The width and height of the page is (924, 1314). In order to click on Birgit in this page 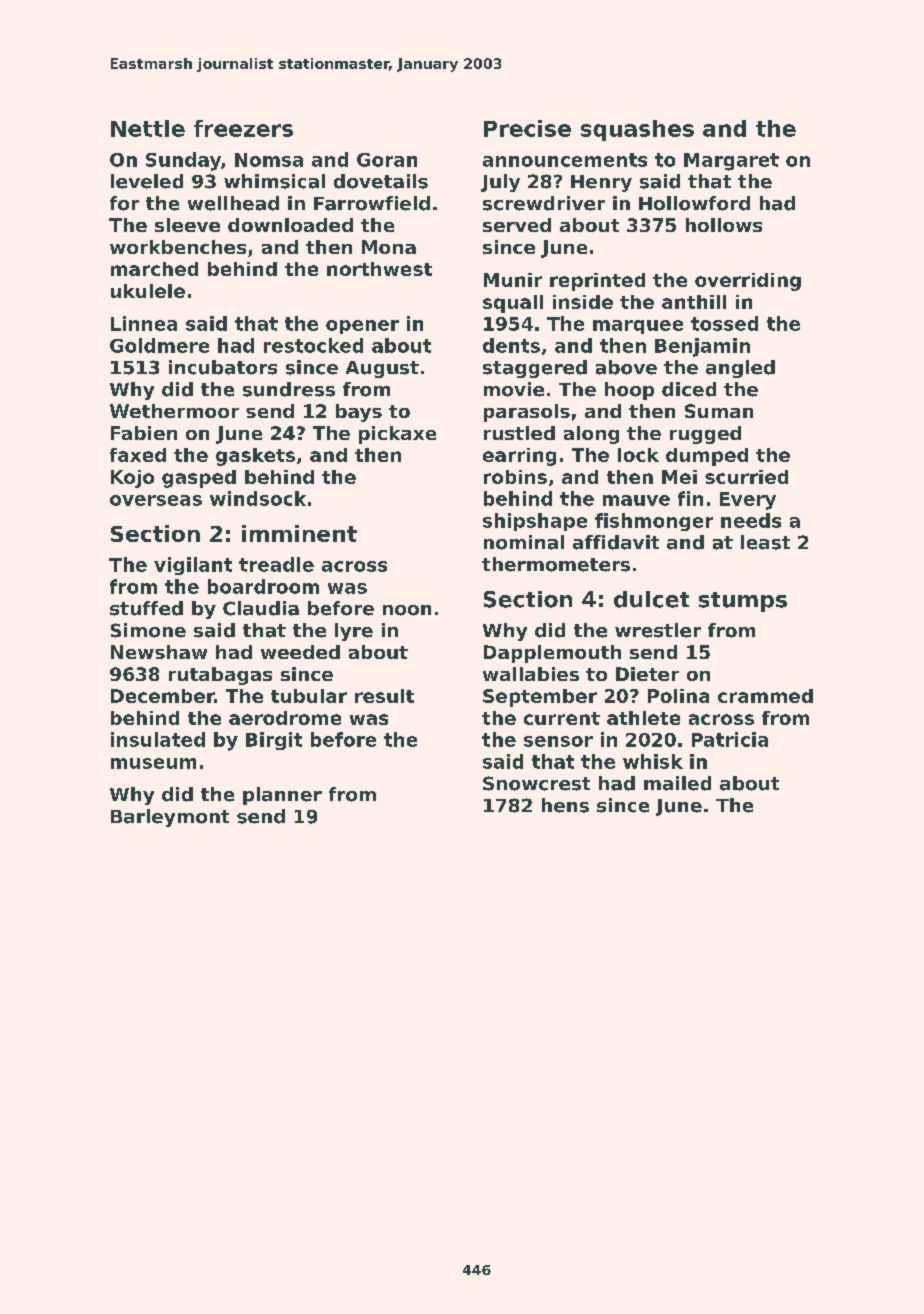, I will do `click(274, 741)`.
